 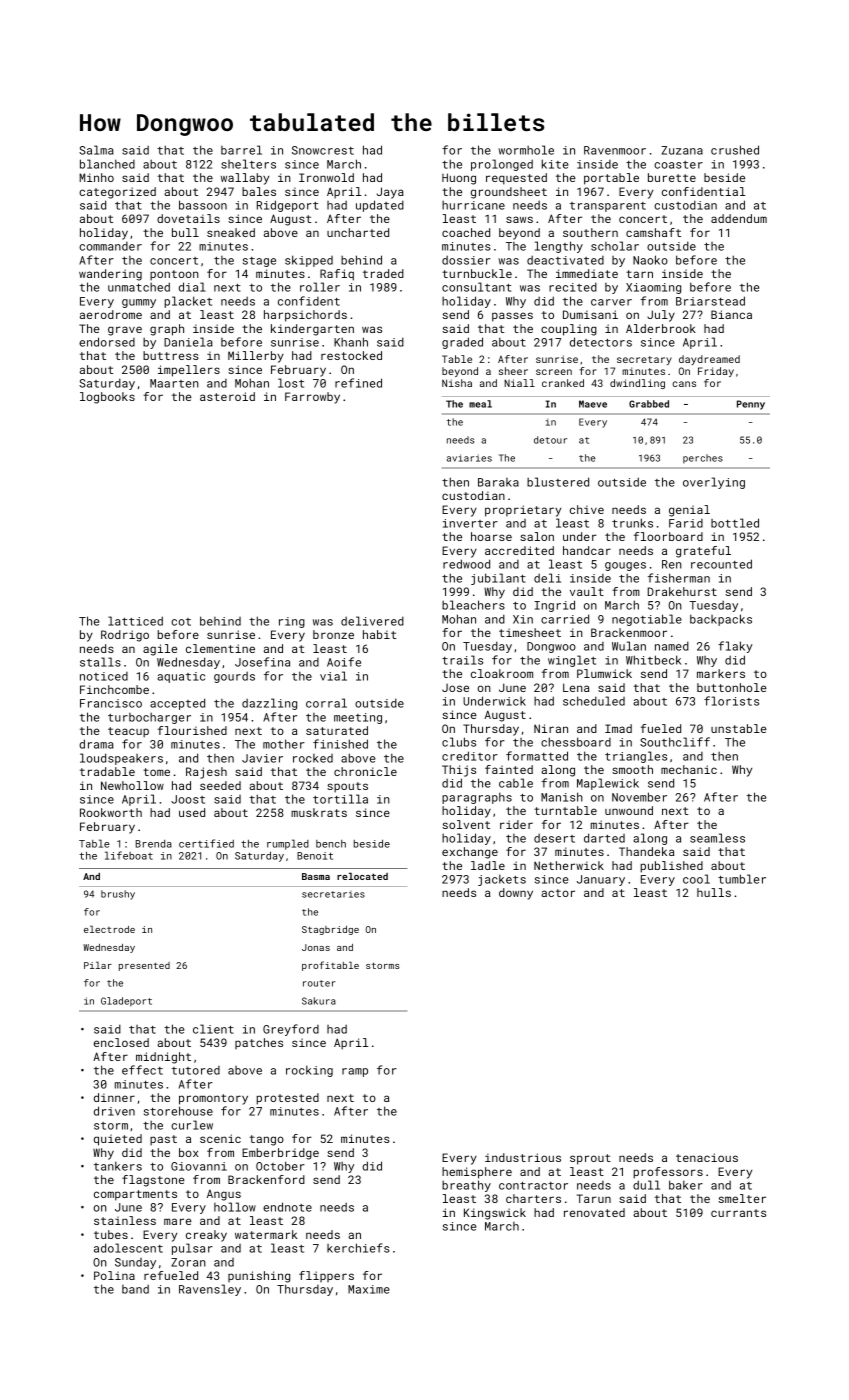 What do you see at coordinates (227, 396) in the image?
I see `asteroid` at bounding box center [227, 396].
